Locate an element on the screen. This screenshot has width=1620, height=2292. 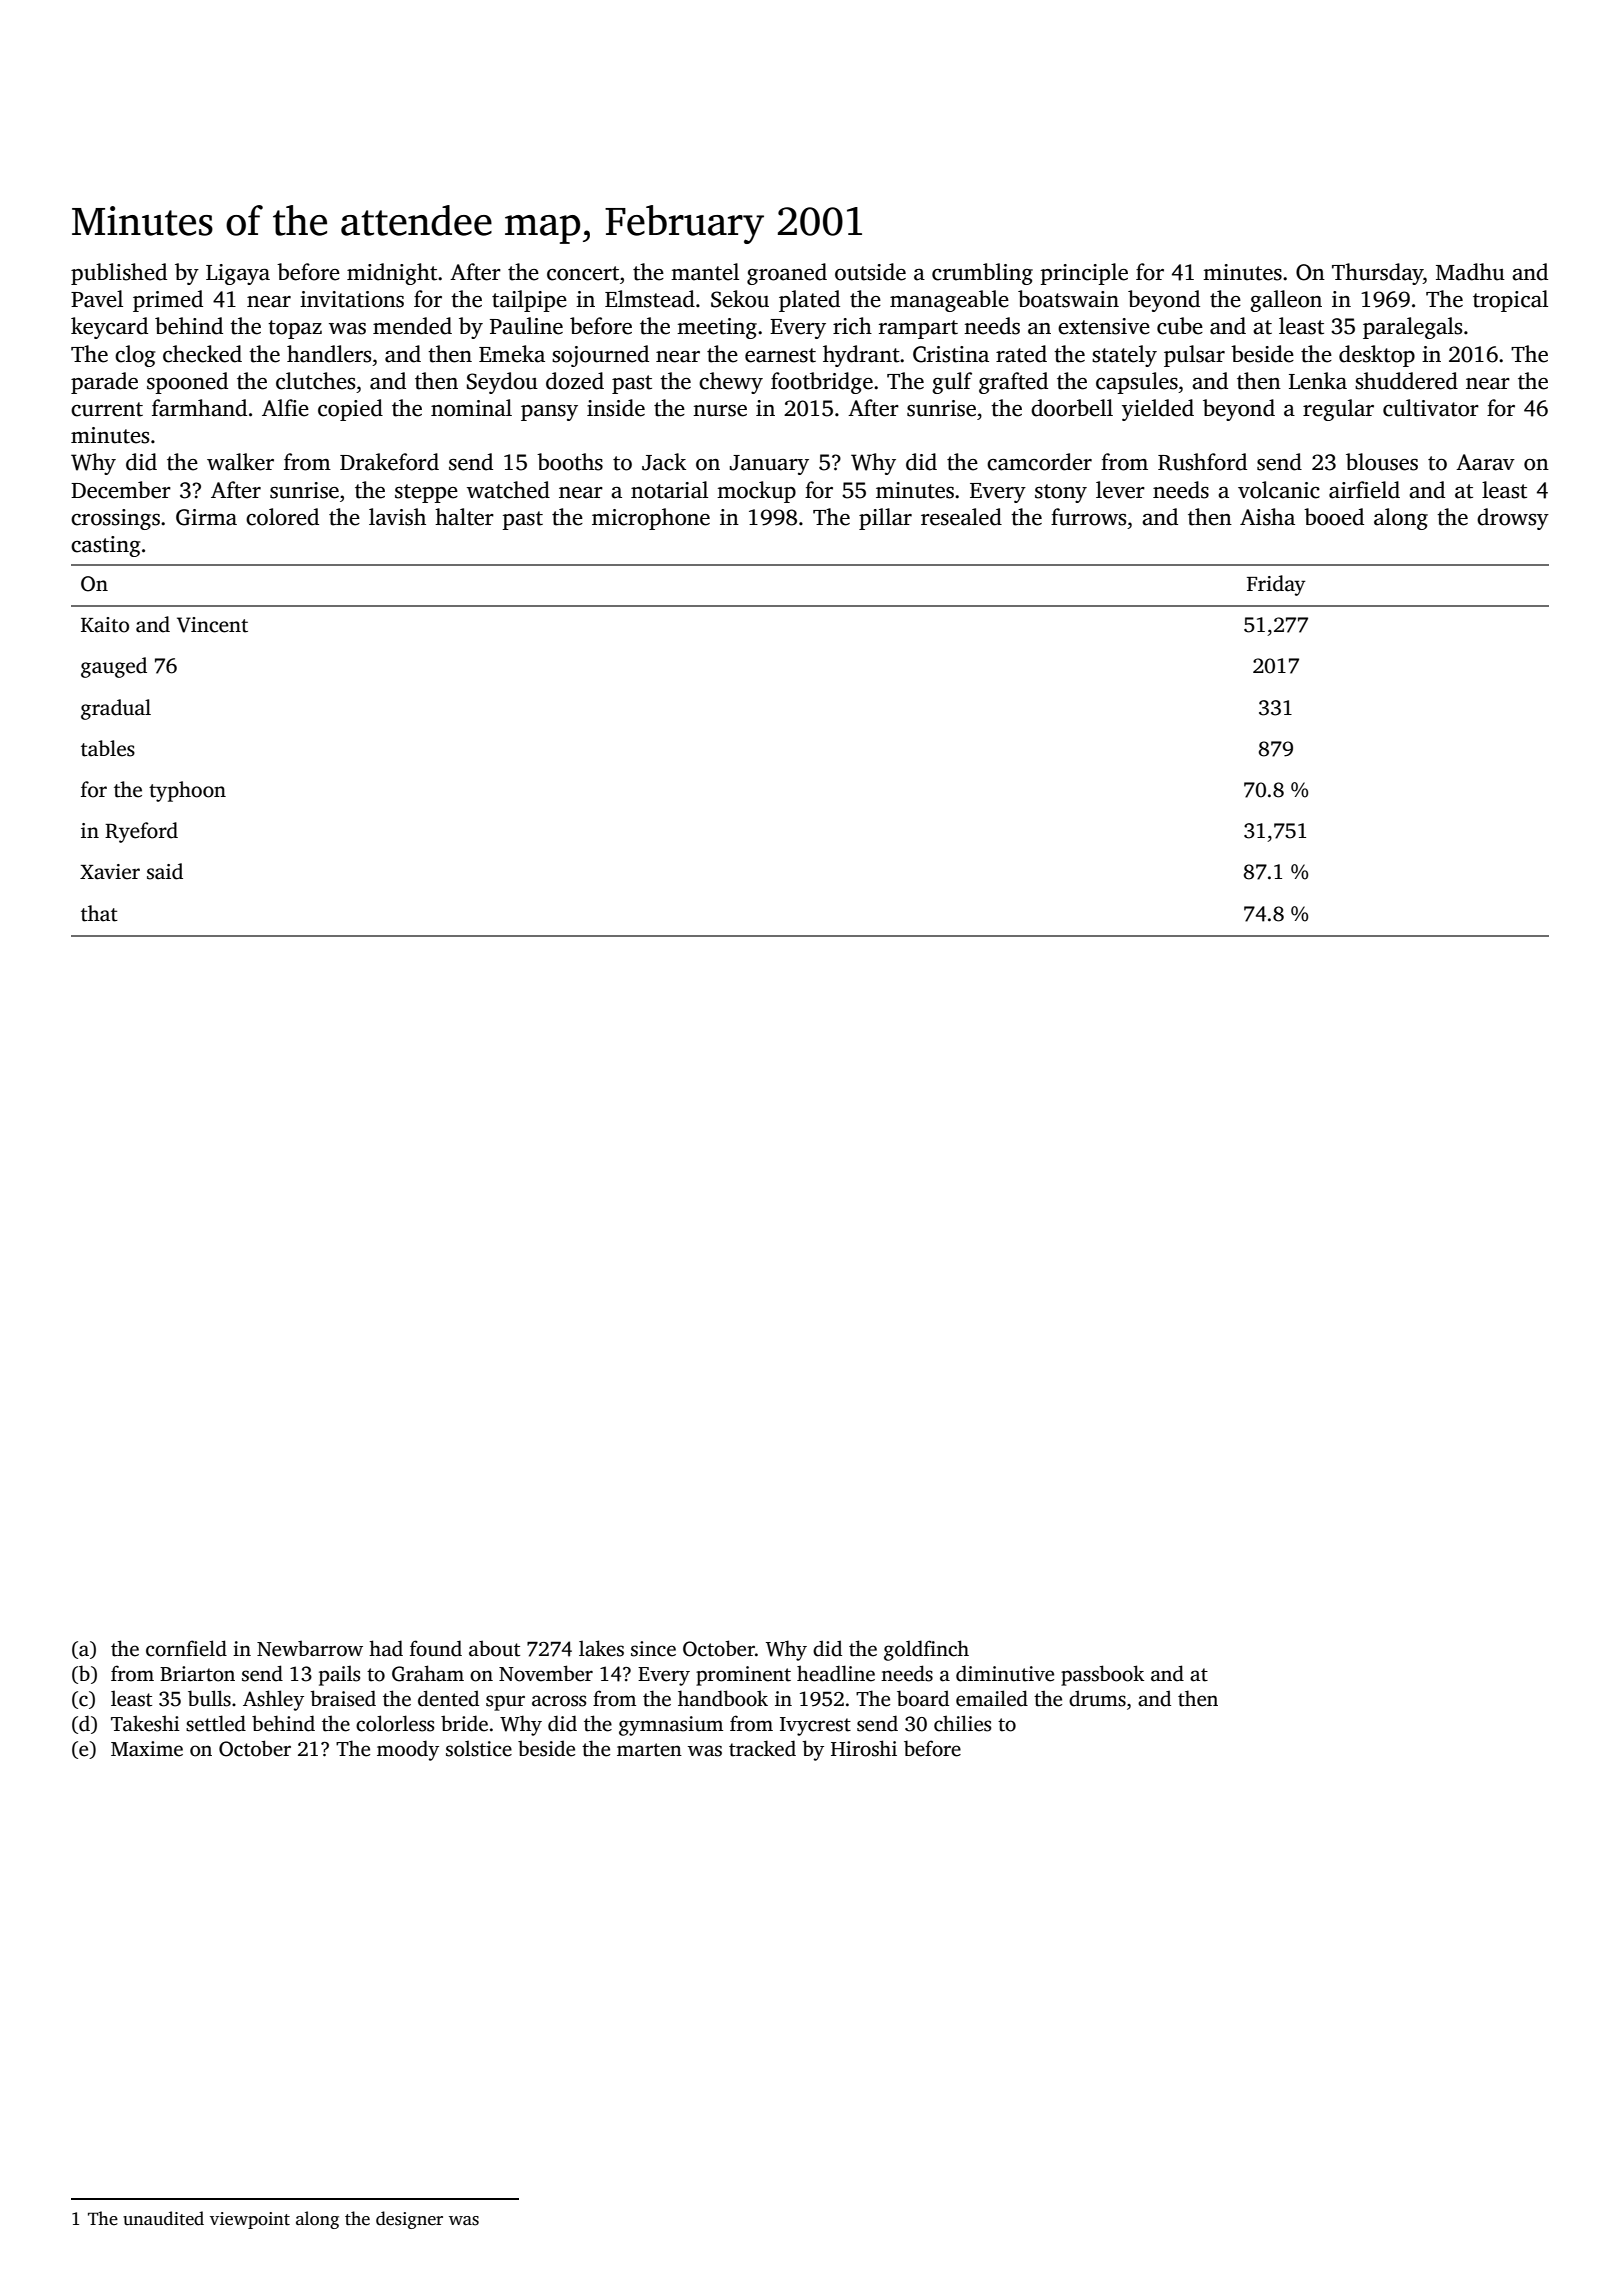
Newbarrow is located at coordinates (310, 1648).
